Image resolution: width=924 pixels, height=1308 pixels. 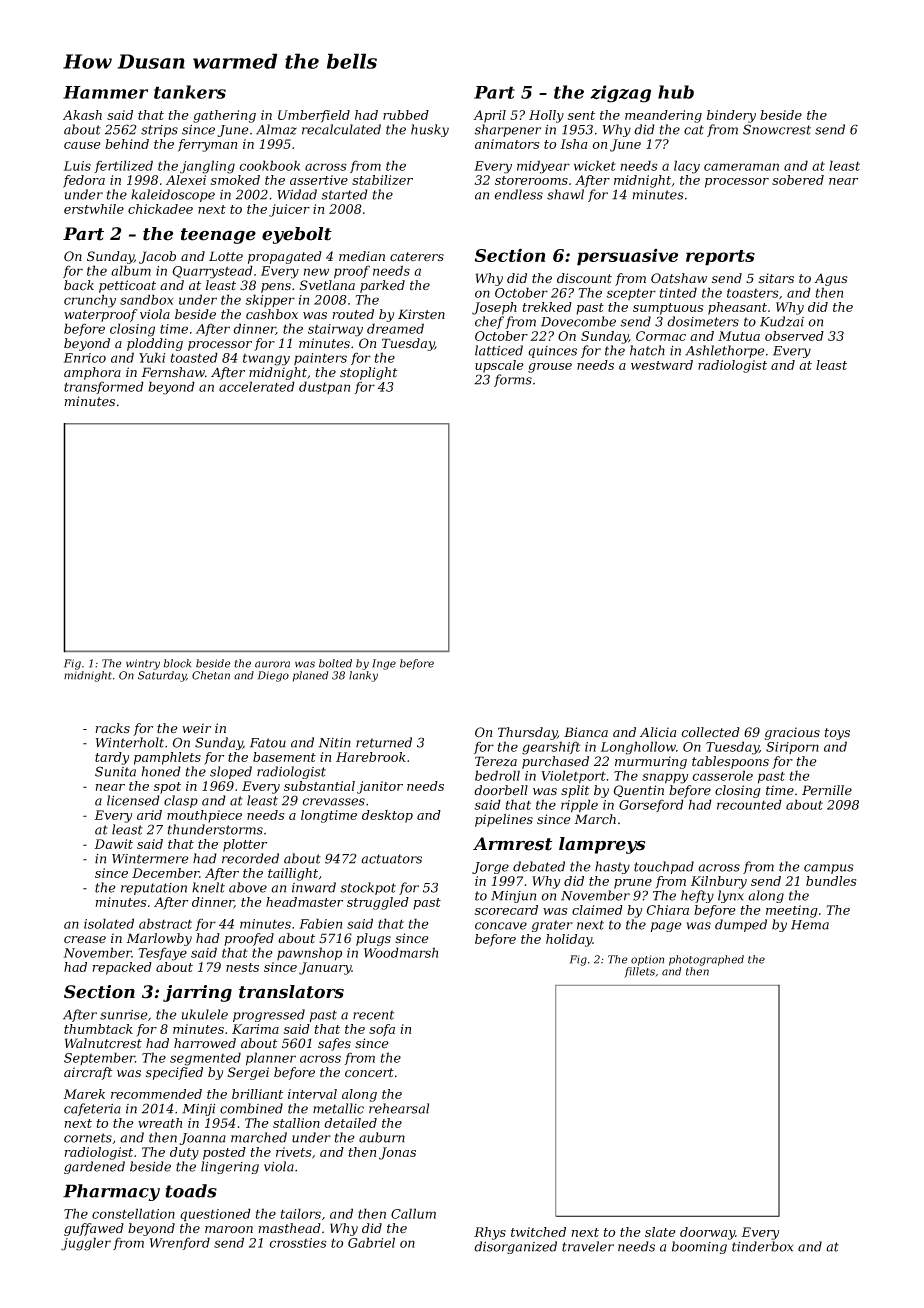 What do you see at coordinates (763, 1246) in the screenshot?
I see `tinderbox` at bounding box center [763, 1246].
